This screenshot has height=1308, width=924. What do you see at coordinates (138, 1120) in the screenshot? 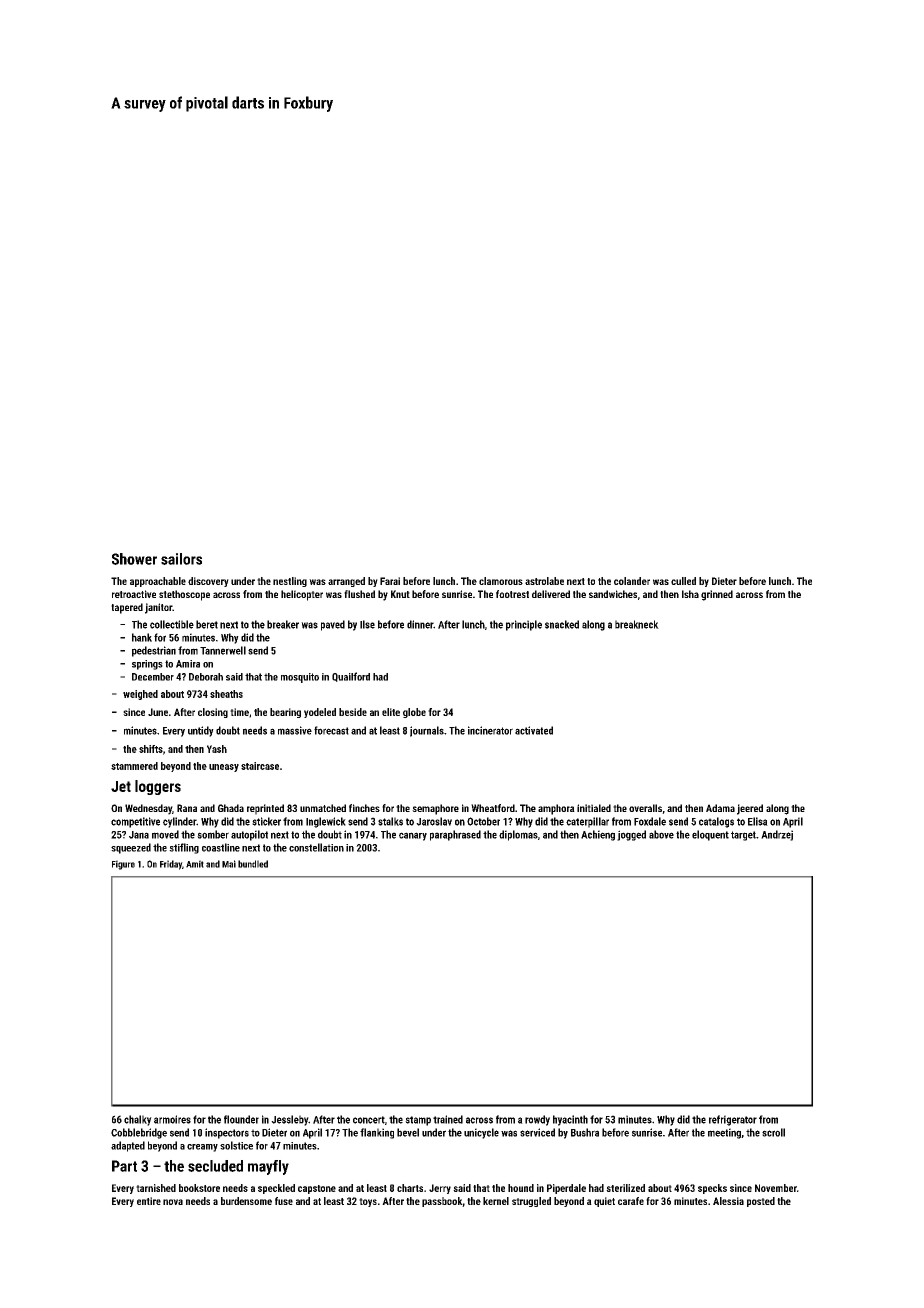
I see `chalky` at bounding box center [138, 1120].
